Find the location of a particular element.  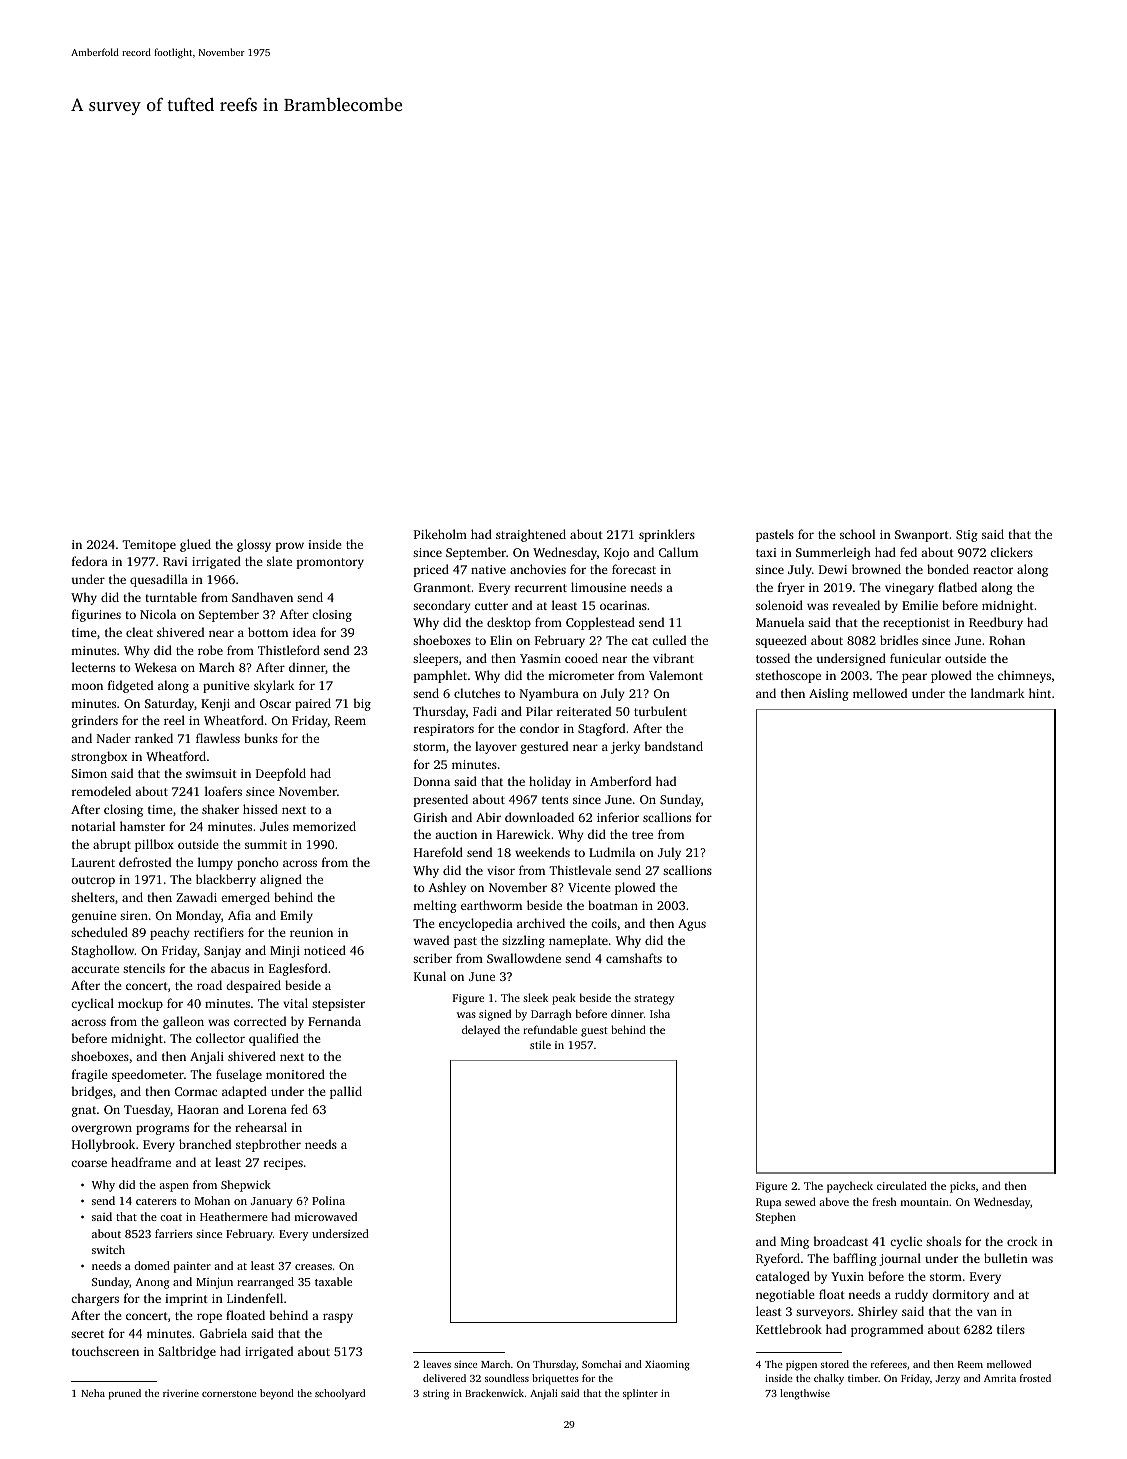

galleon is located at coordinates (183, 1022).
